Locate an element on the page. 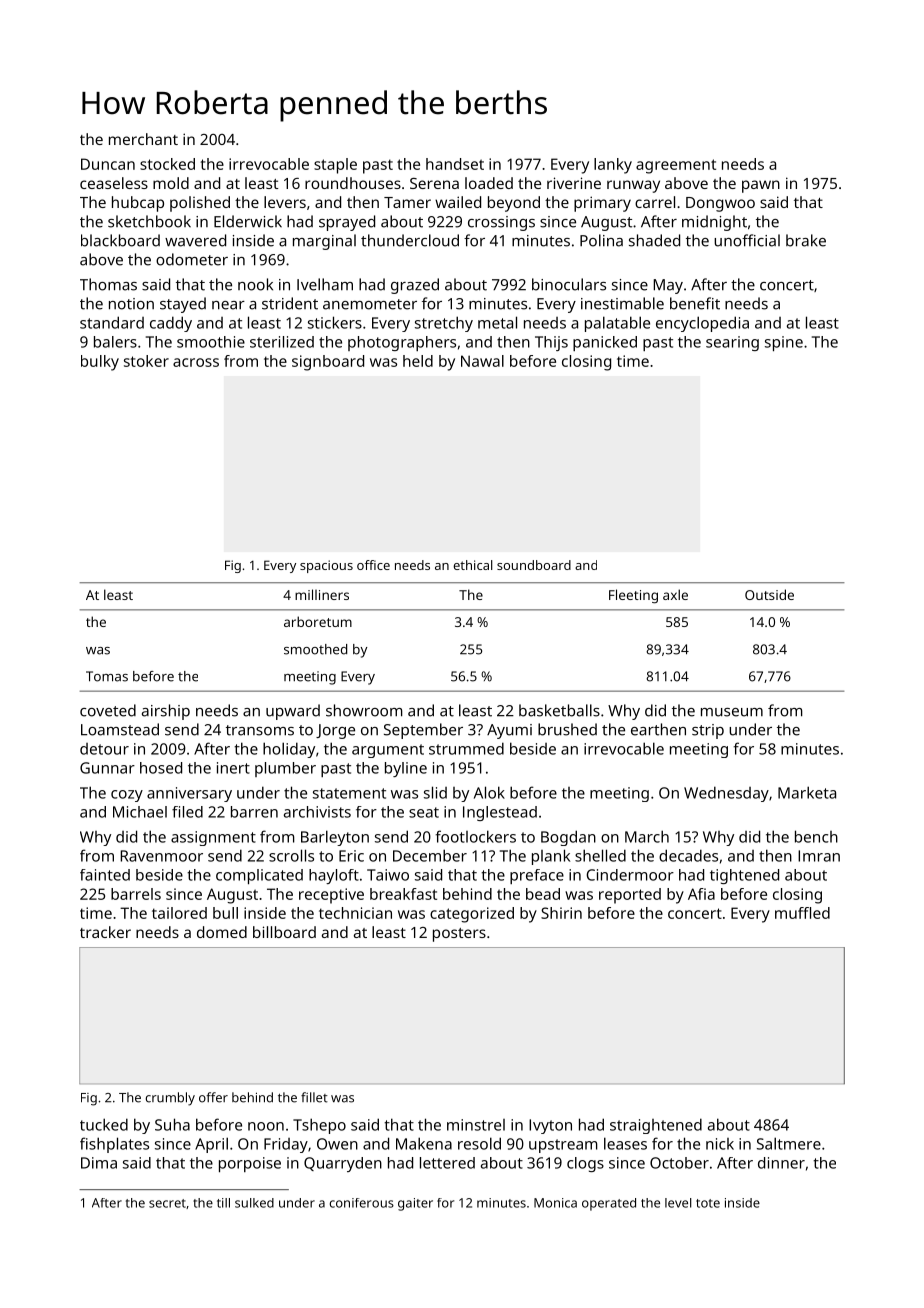 This document has height=1308, width=924. Tomas is located at coordinates (107, 676).
